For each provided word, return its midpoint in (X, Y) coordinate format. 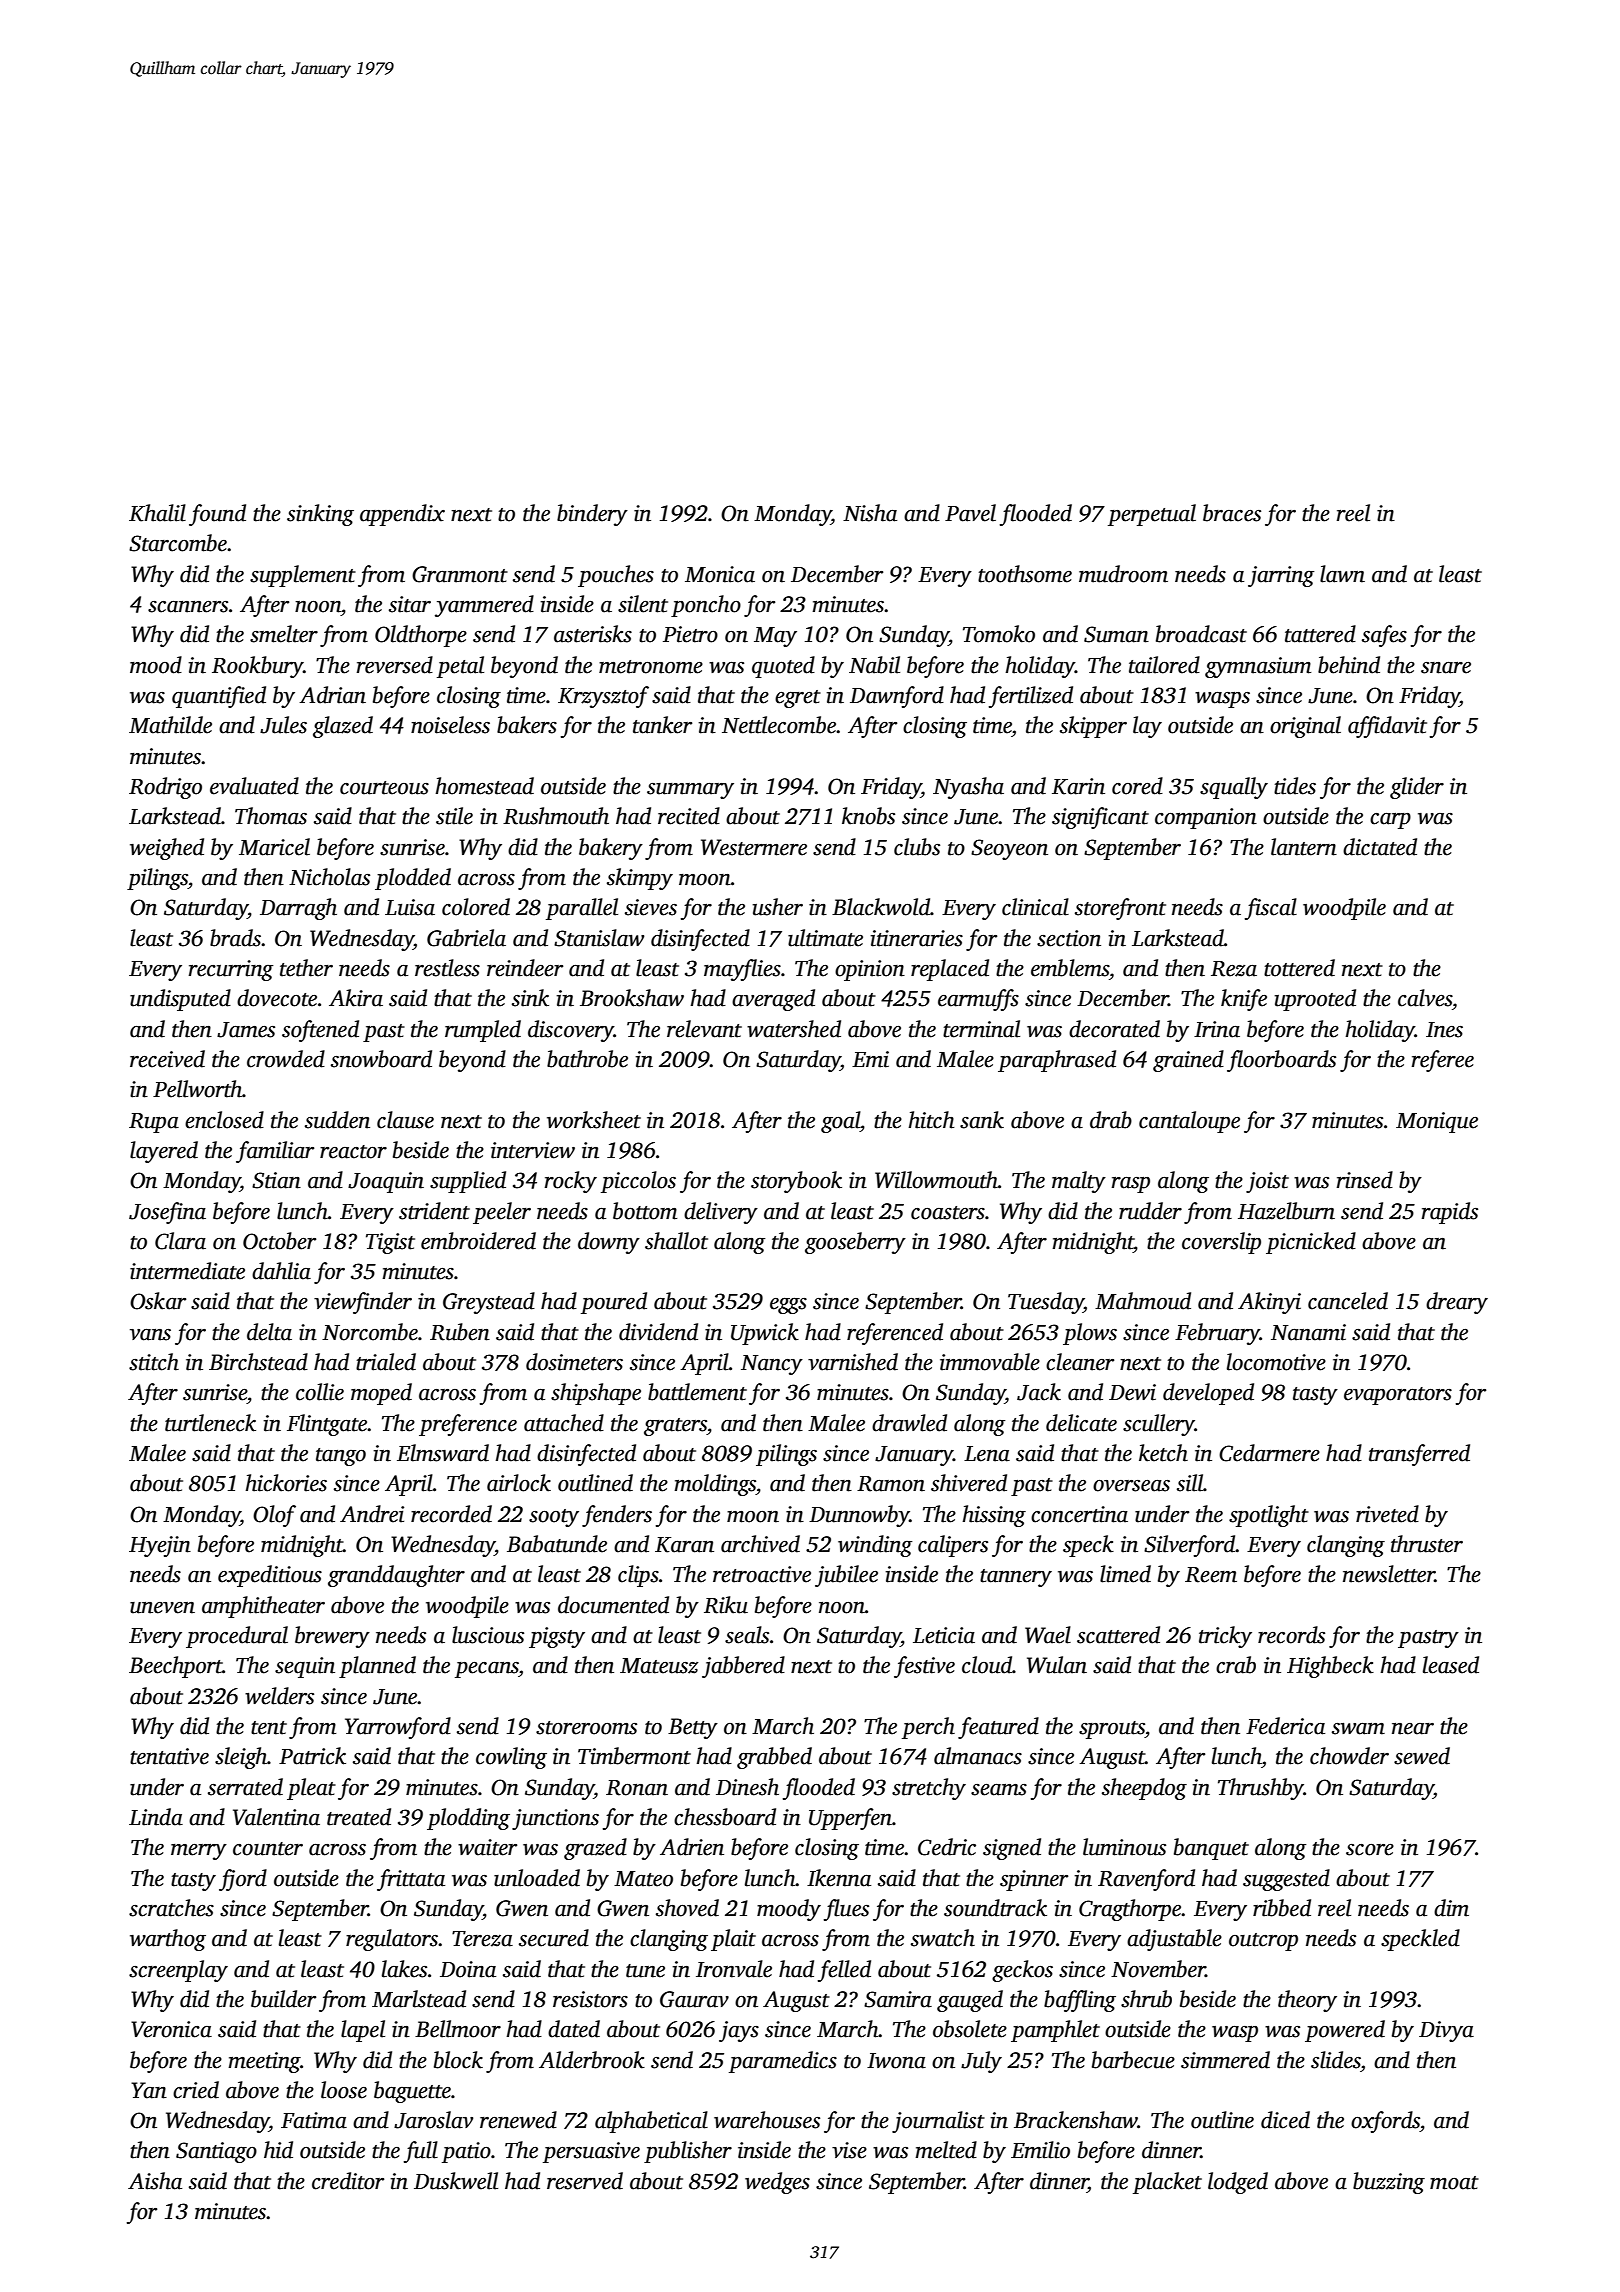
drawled (909, 1423)
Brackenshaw (1076, 2120)
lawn (1342, 574)
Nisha (870, 513)
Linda (156, 1817)
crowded (286, 1059)
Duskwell (456, 2181)
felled (844, 1971)
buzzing (1389, 2183)
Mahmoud (1143, 1301)
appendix (402, 515)
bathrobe (587, 1059)
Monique (1437, 1122)
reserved (585, 2181)
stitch (154, 1362)
